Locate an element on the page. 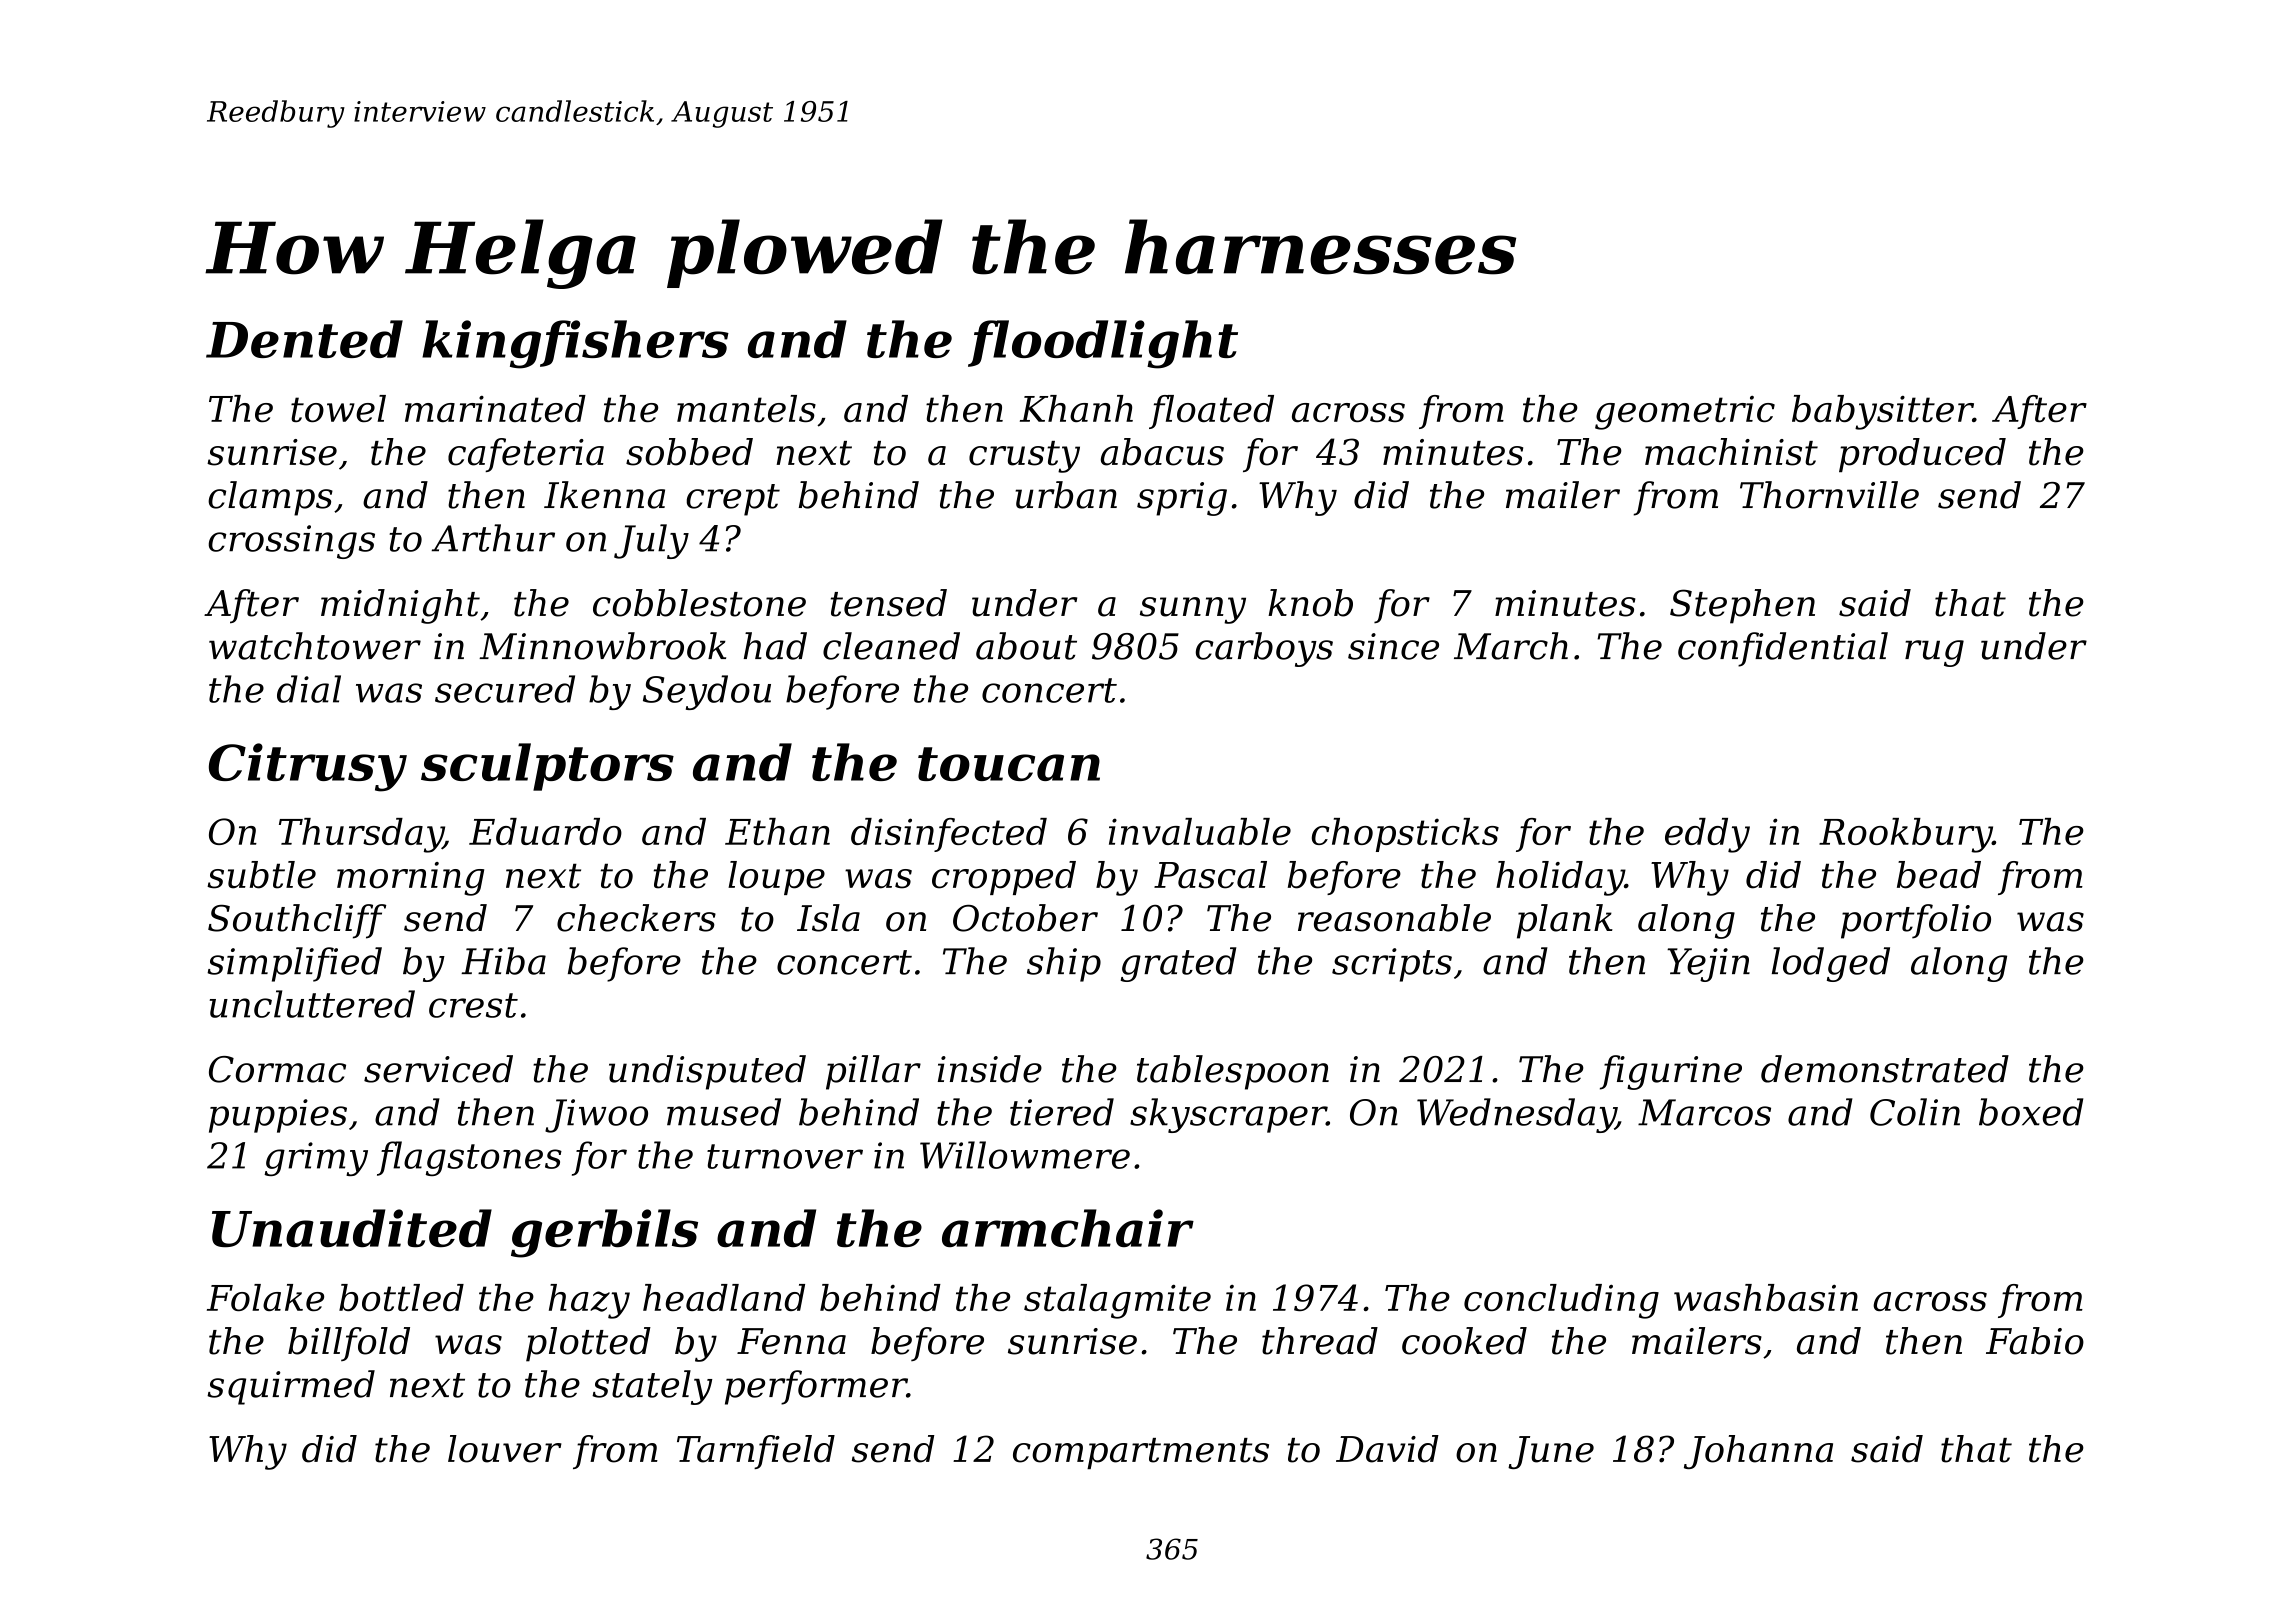 Image resolution: width=2292 pixels, height=1620 pixels. demonstrated is located at coordinates (1885, 1069).
